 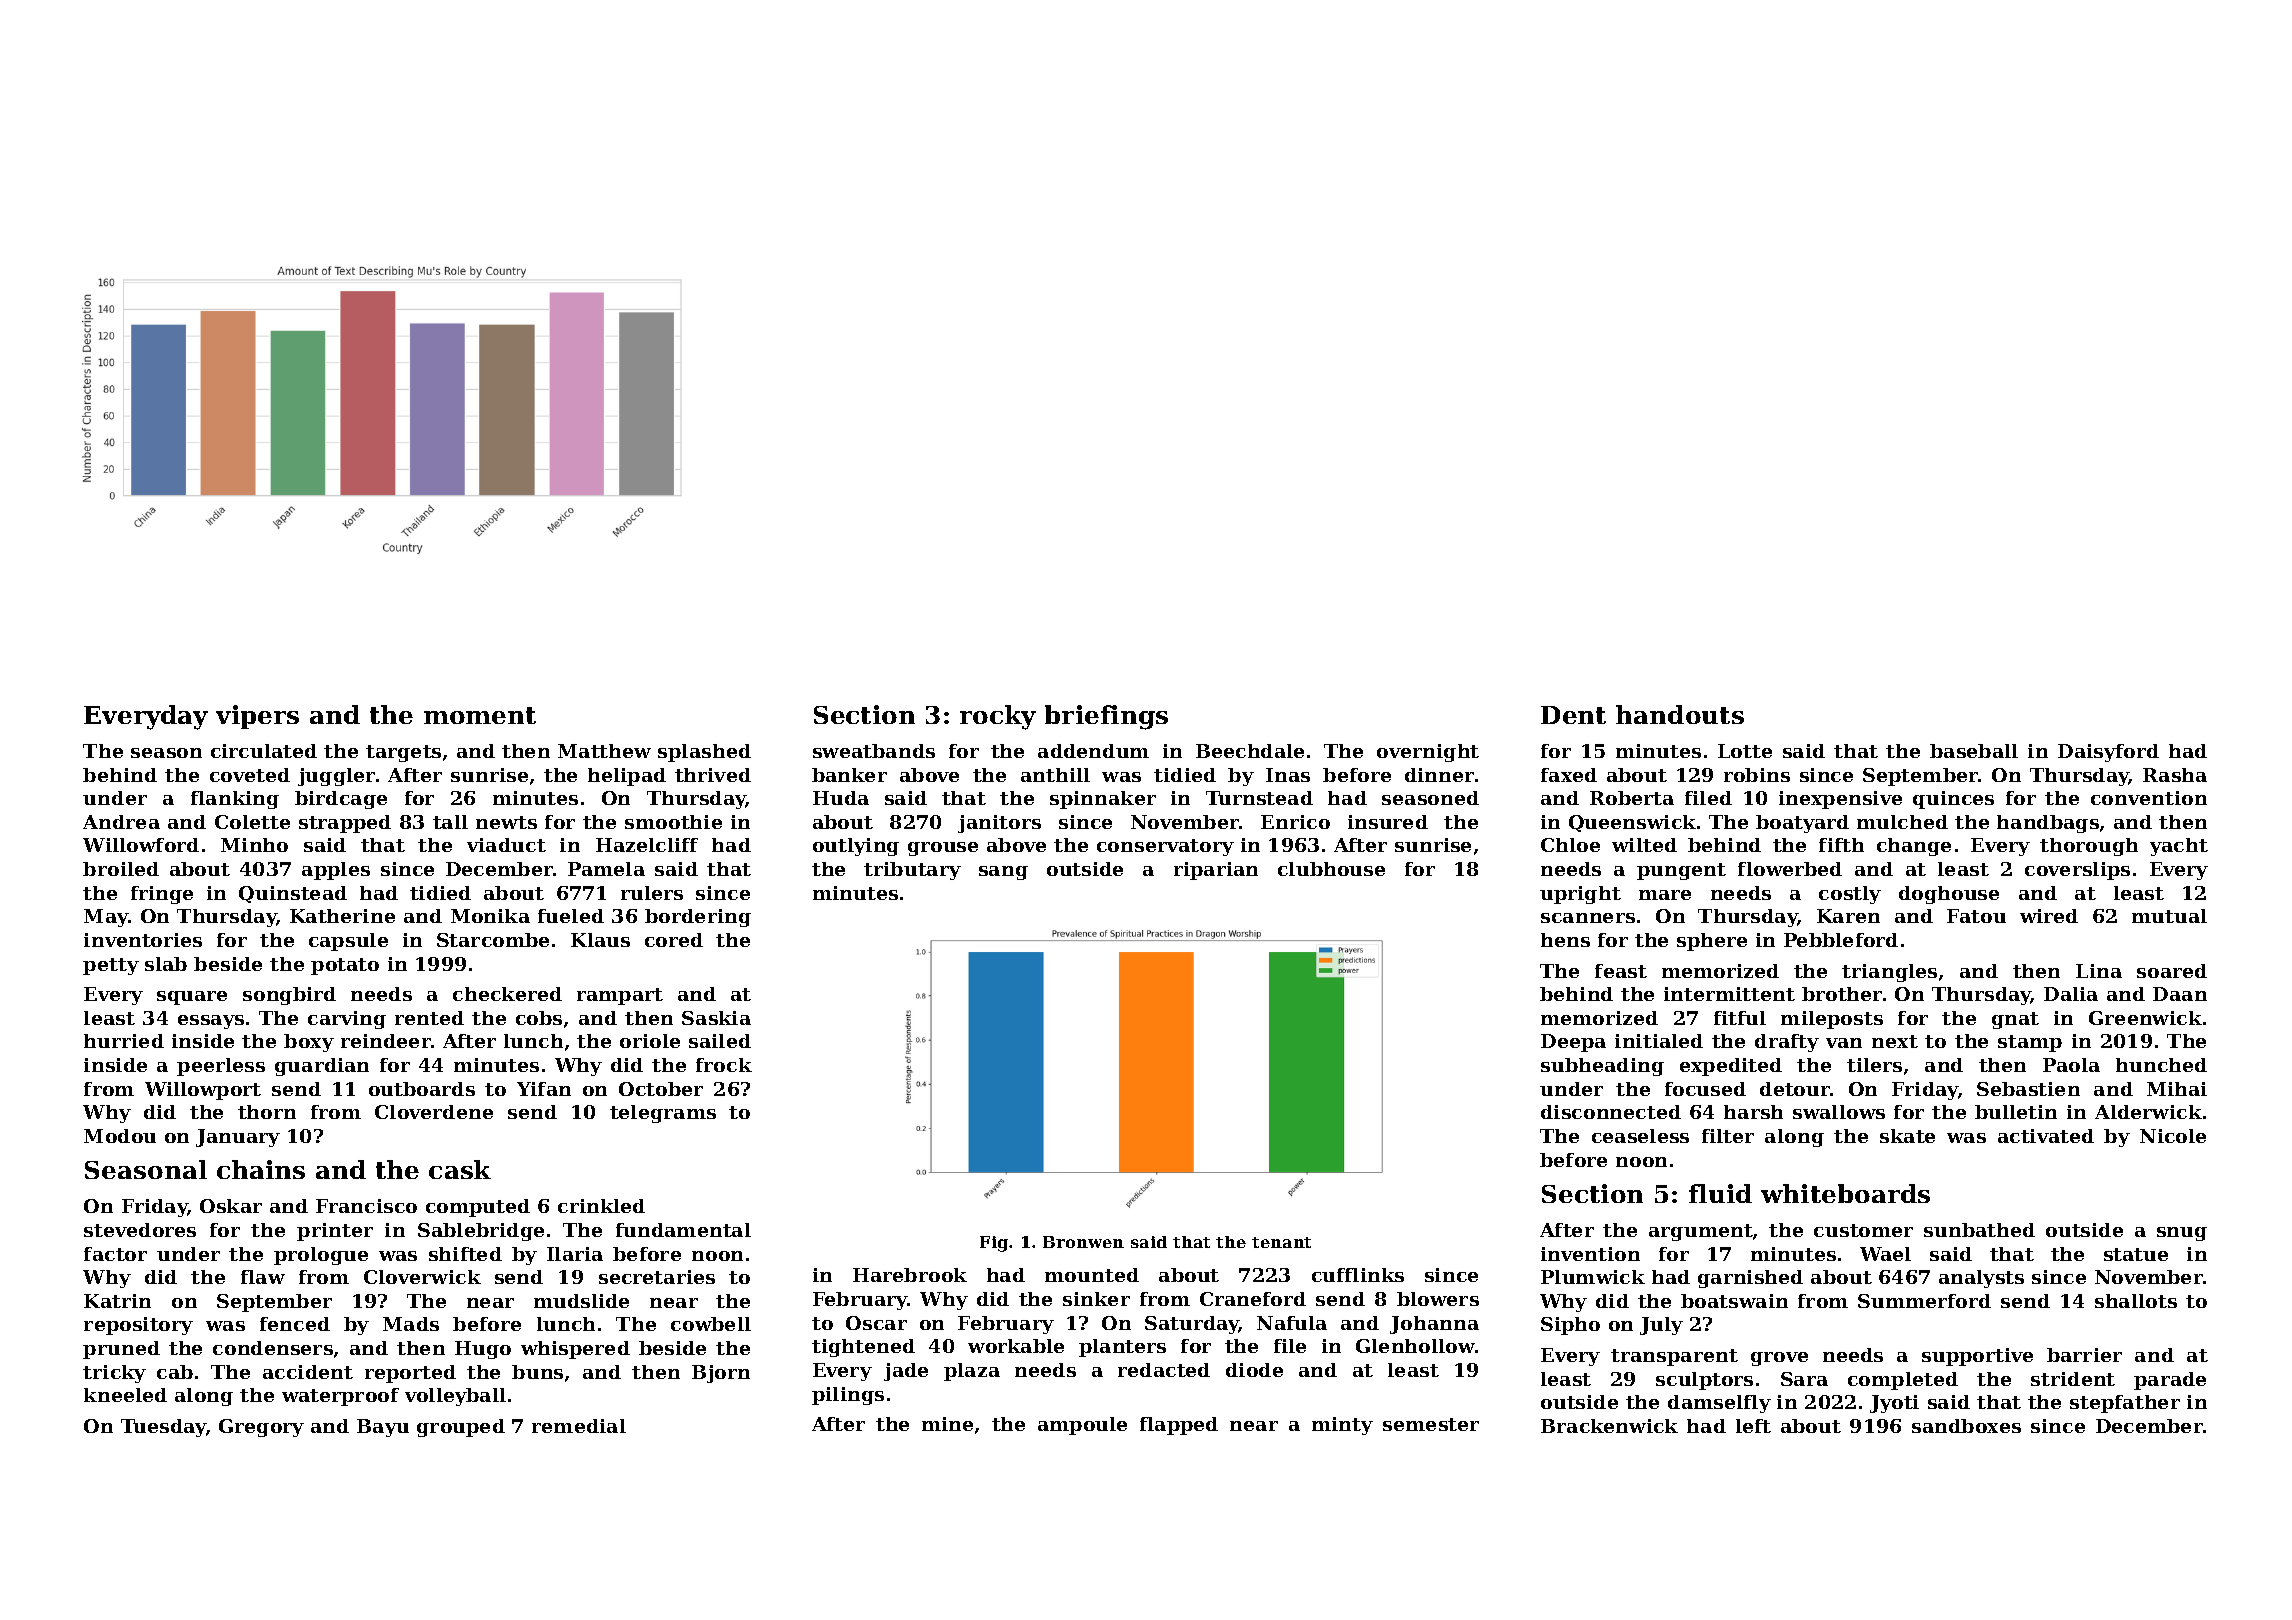 I want to click on smoothie, so click(x=673, y=822).
